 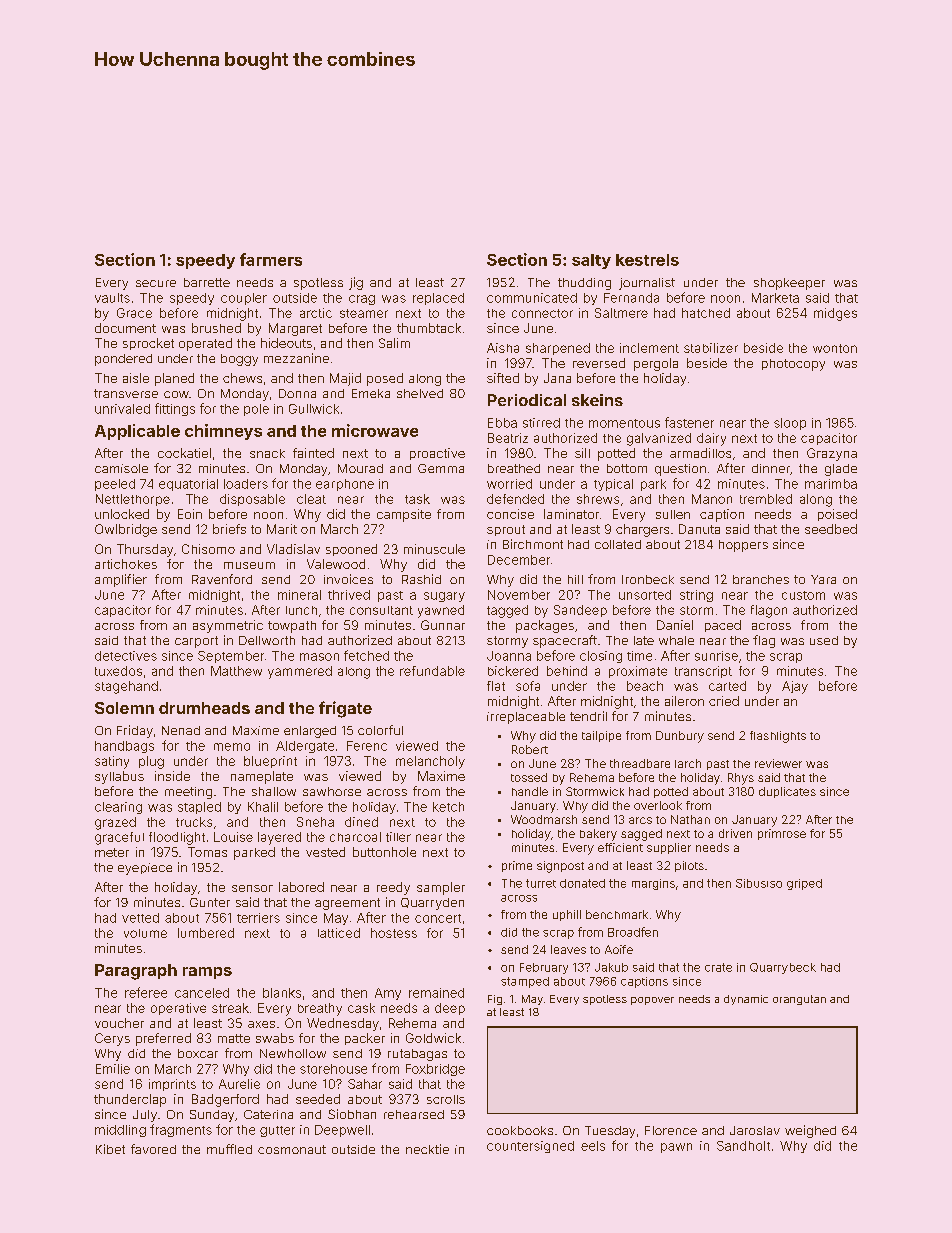 I want to click on chews, so click(x=242, y=378).
